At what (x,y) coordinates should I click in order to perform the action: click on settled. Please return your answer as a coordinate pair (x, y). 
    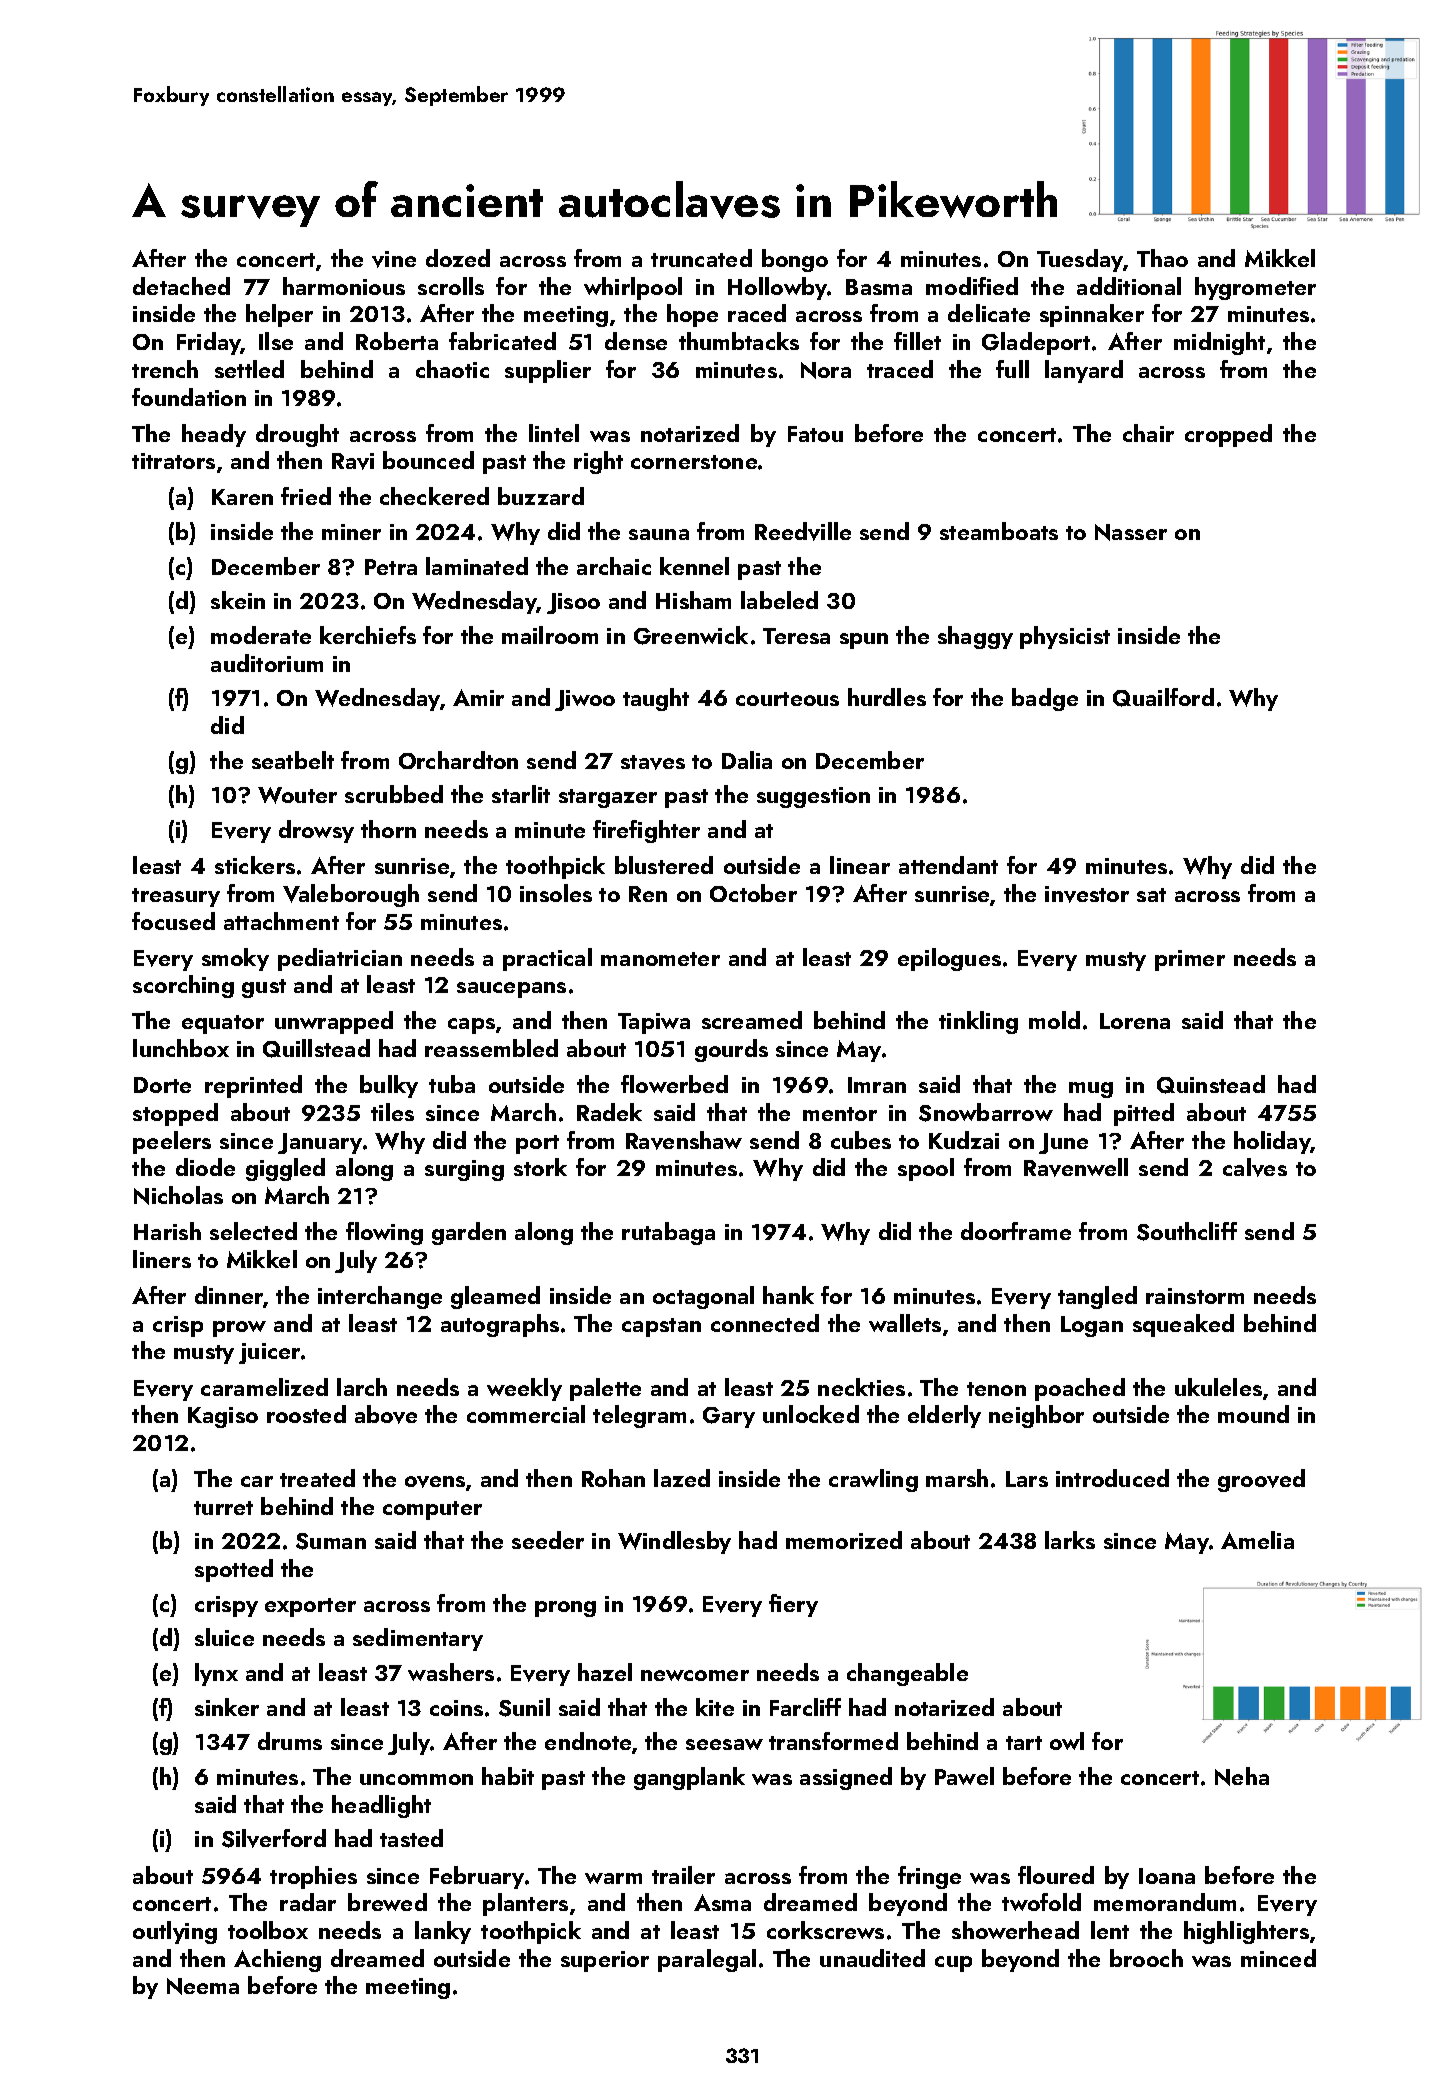
    Looking at the image, I should click on (249, 369).
